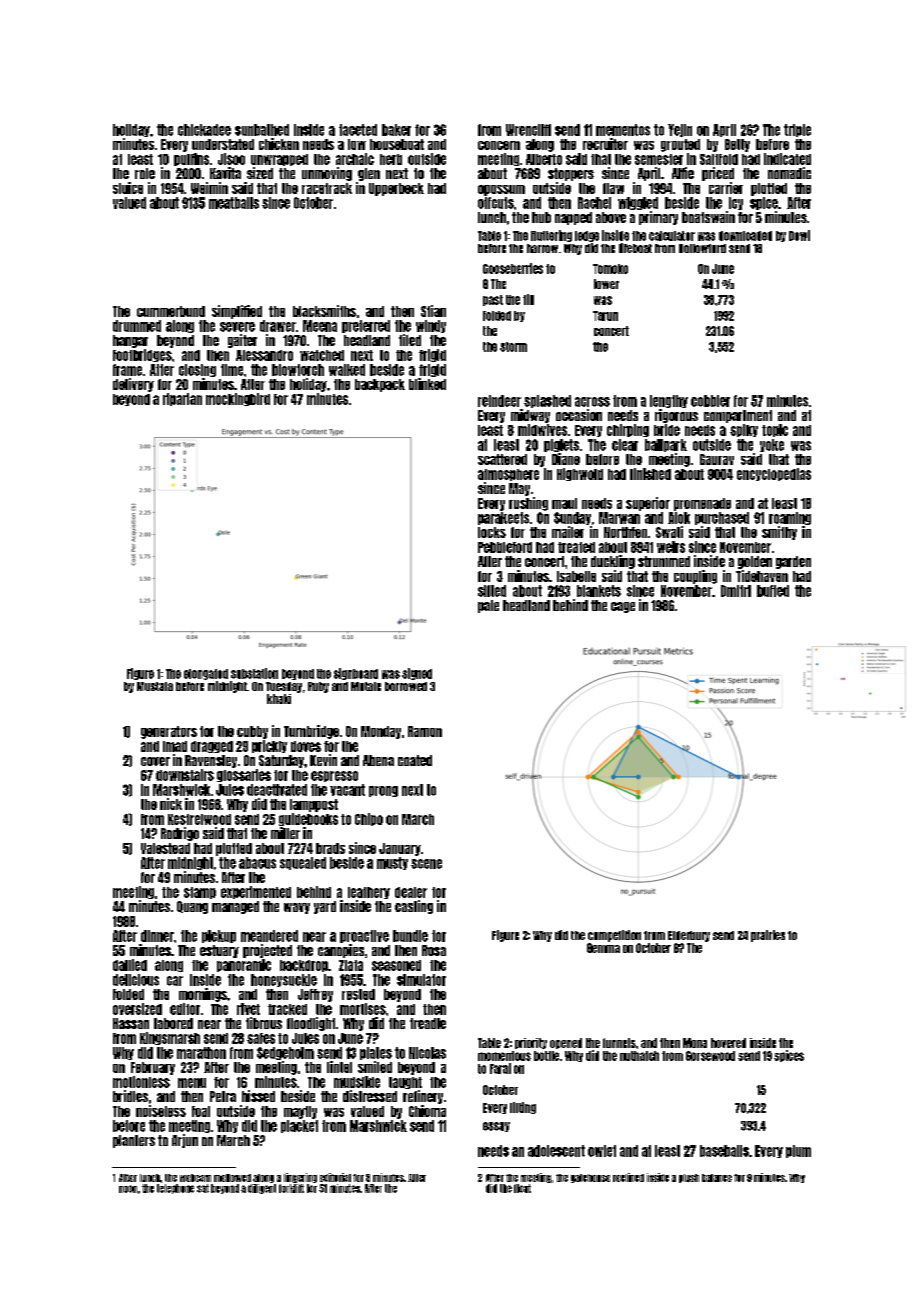 The height and width of the screenshot is (1308, 924). I want to click on cover, so click(155, 761).
